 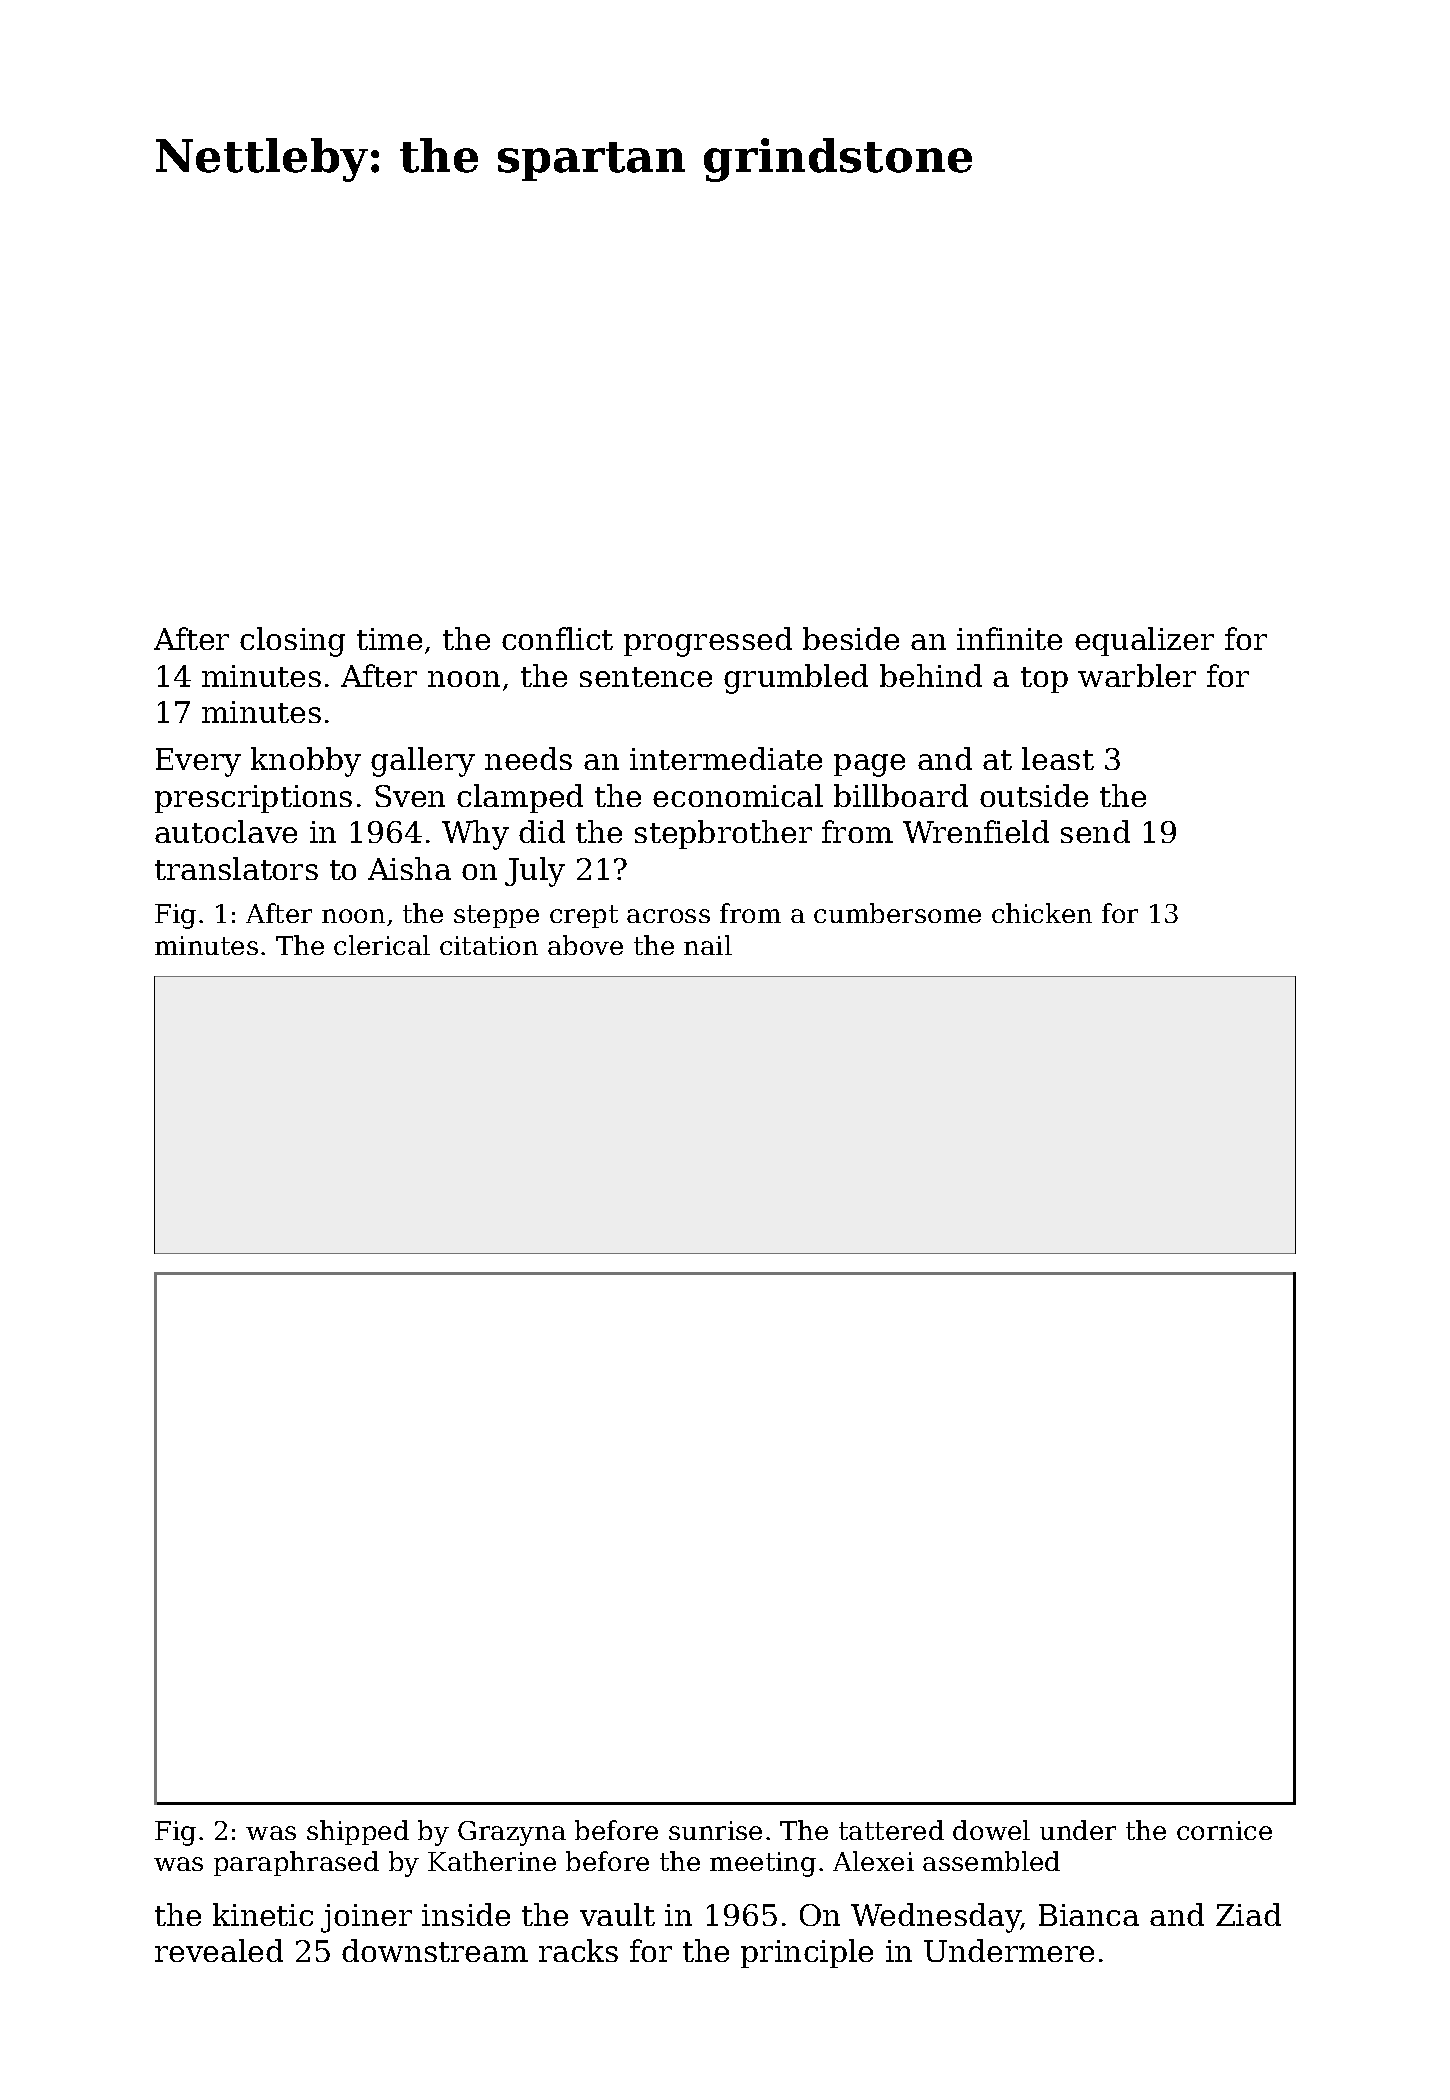 I want to click on shipped, so click(x=358, y=1832).
